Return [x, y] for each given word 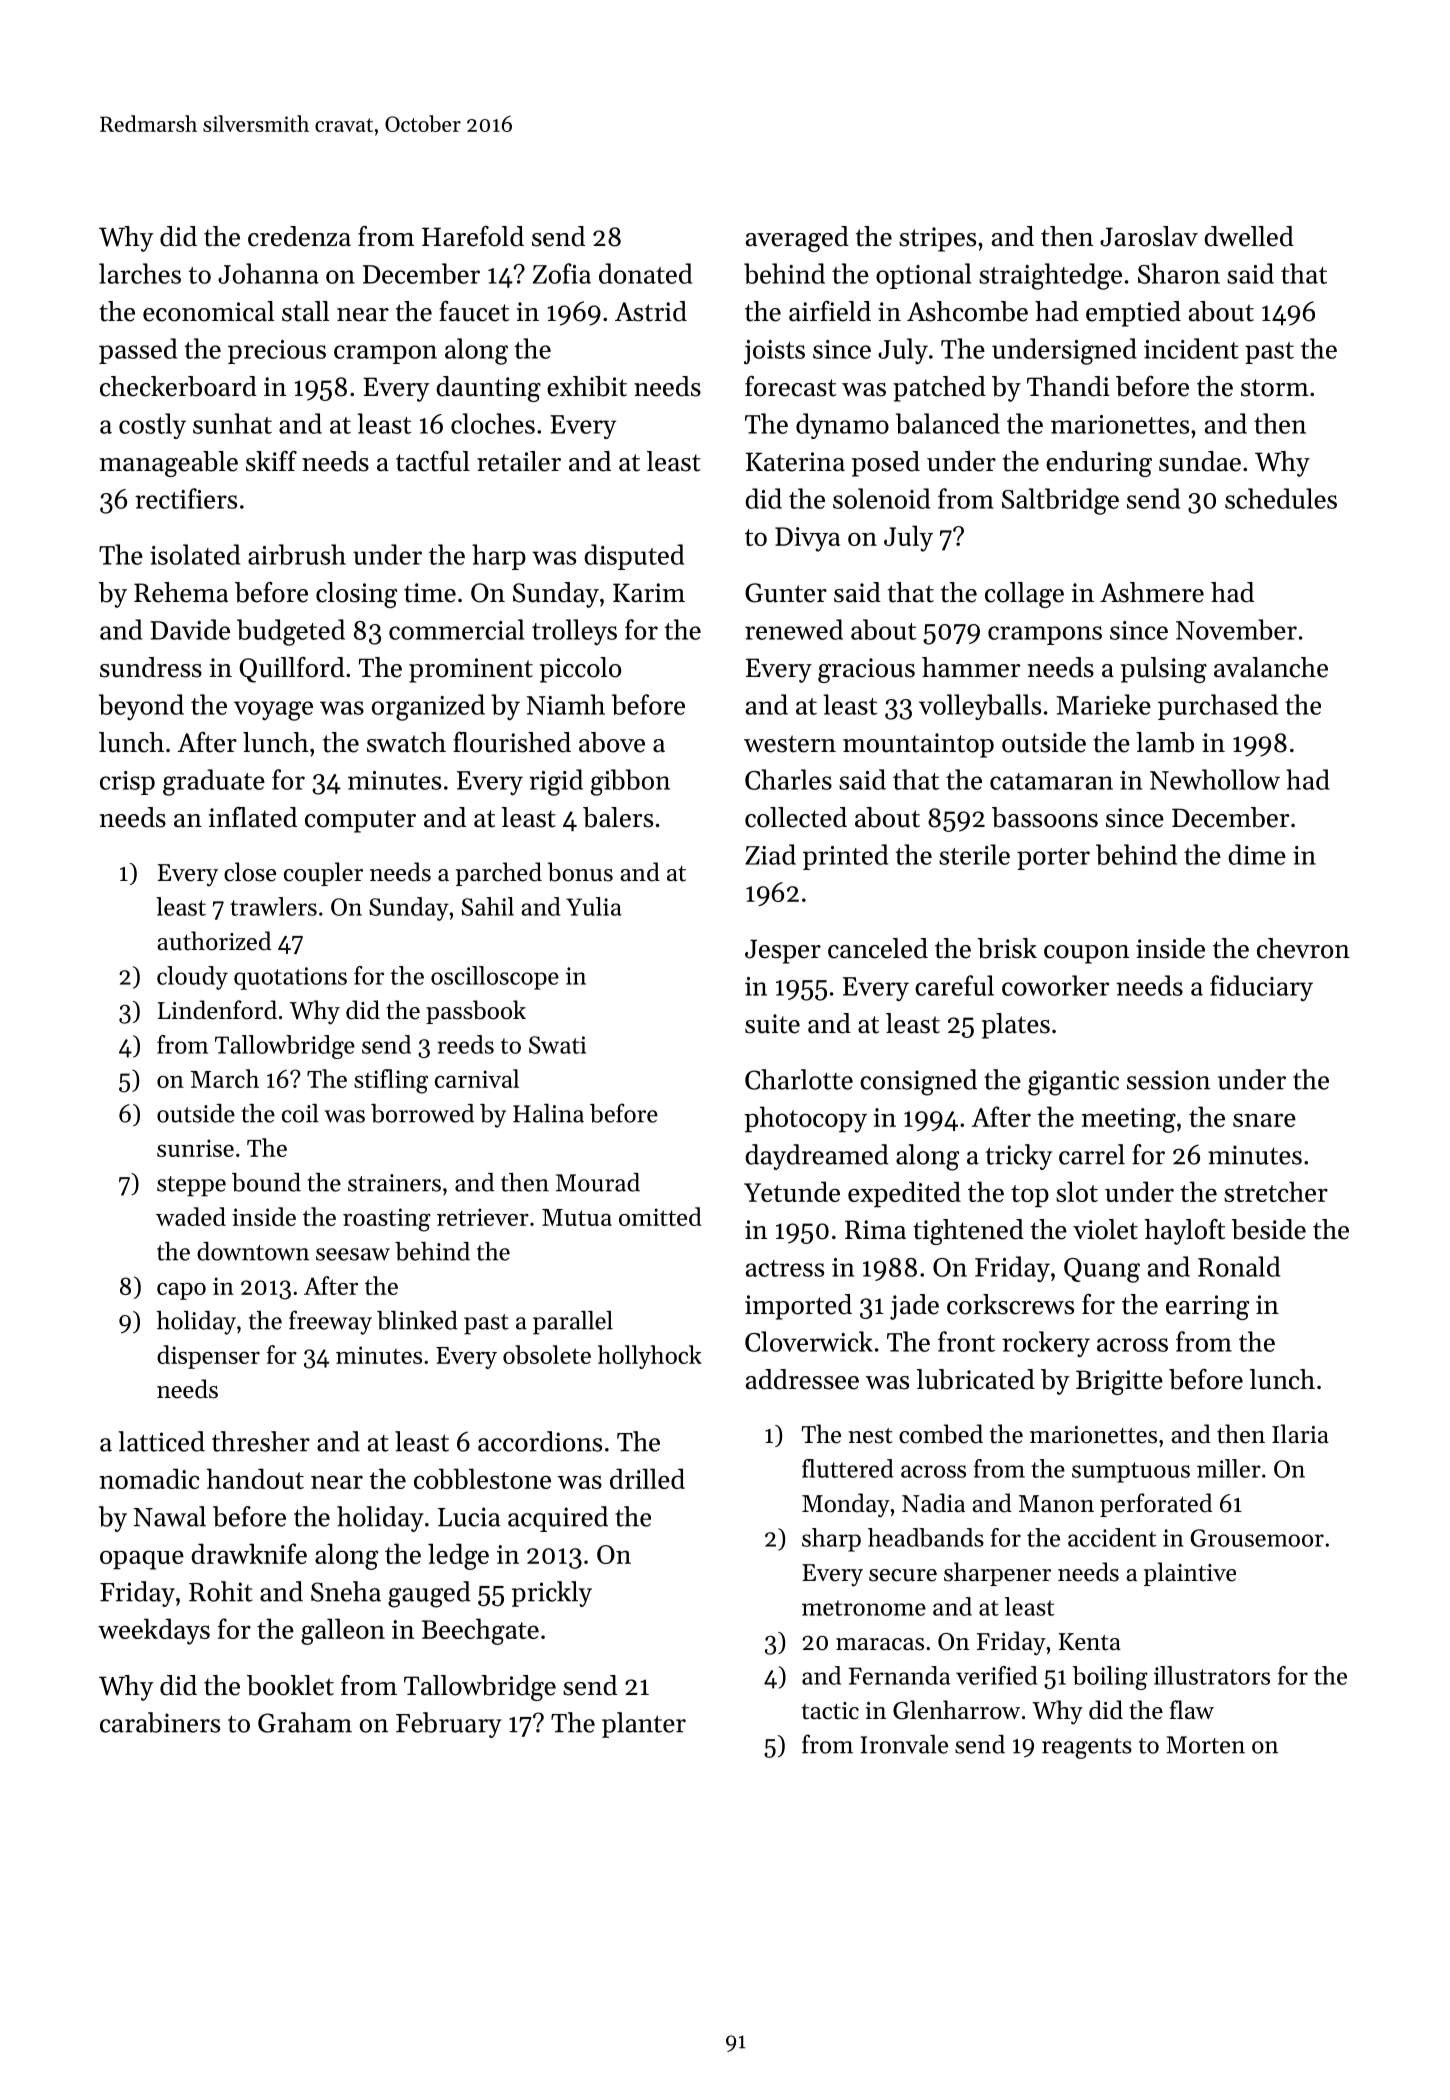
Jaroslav [1149, 236]
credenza [299, 236]
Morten [1205, 1745]
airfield [830, 311]
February [449, 1725]
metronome [864, 1608]
